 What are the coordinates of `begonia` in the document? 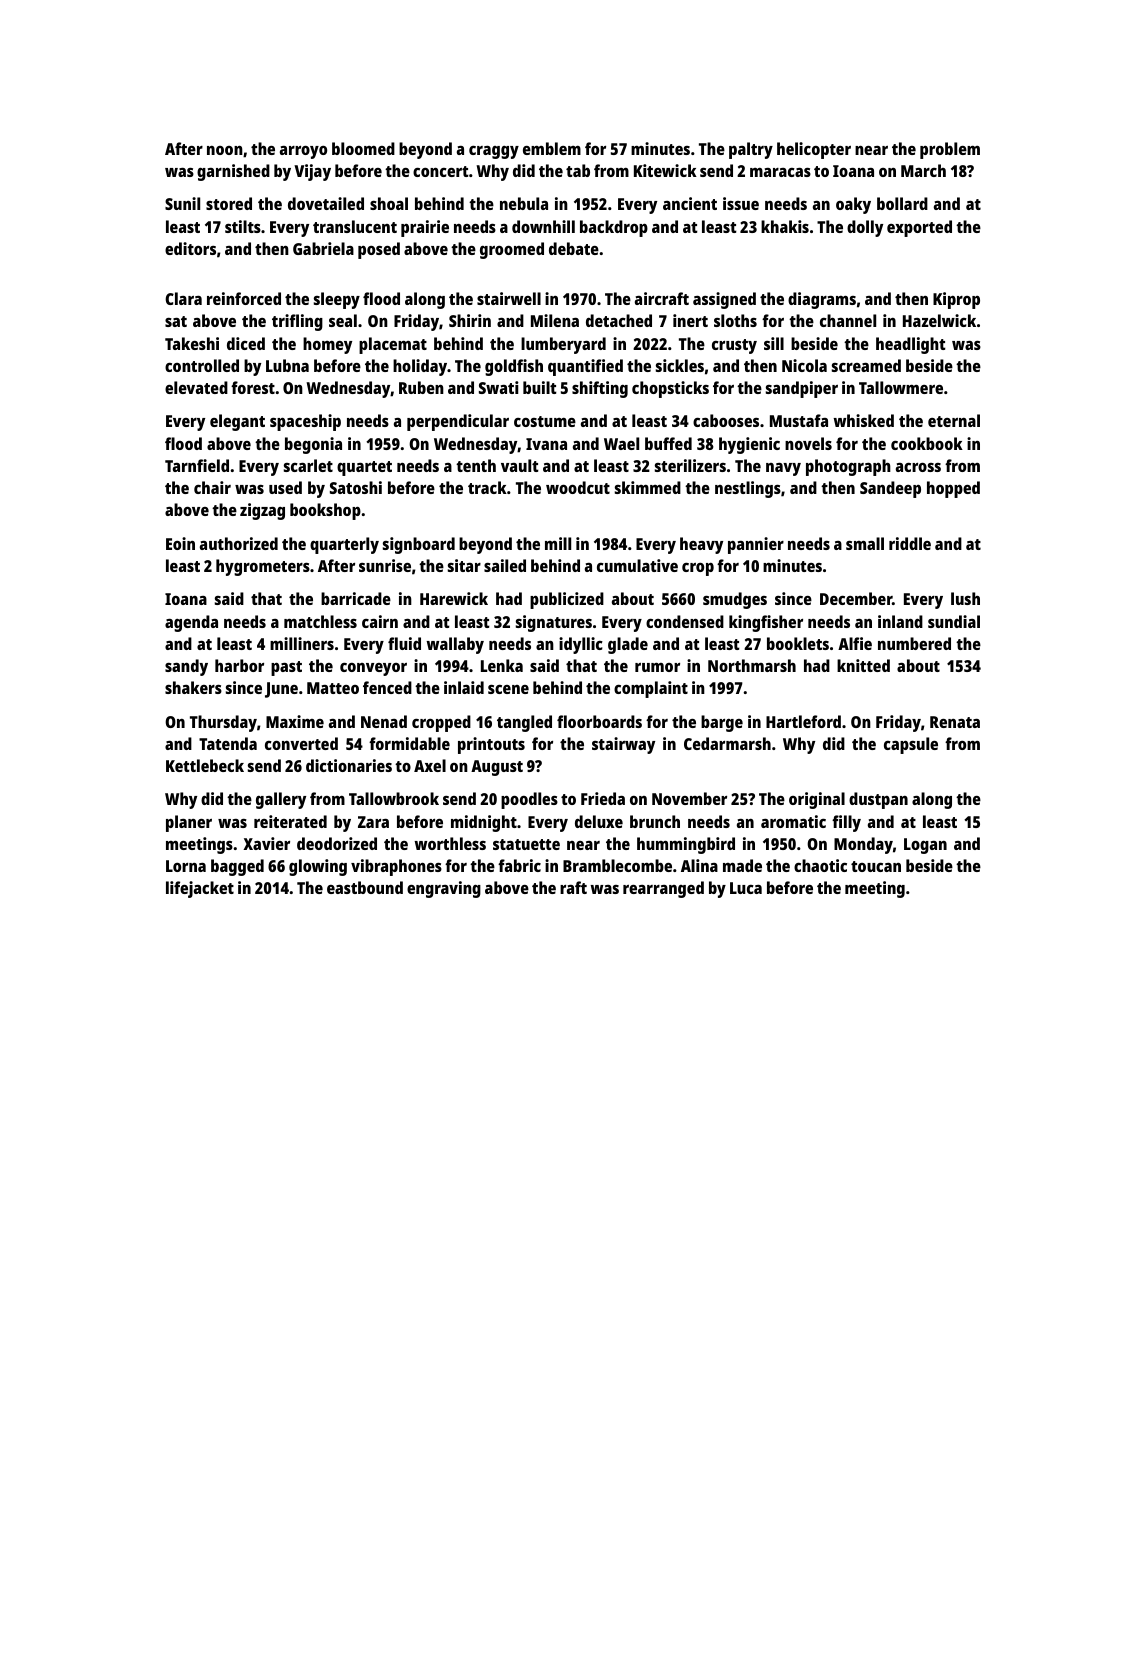 It's located at (313, 445).
